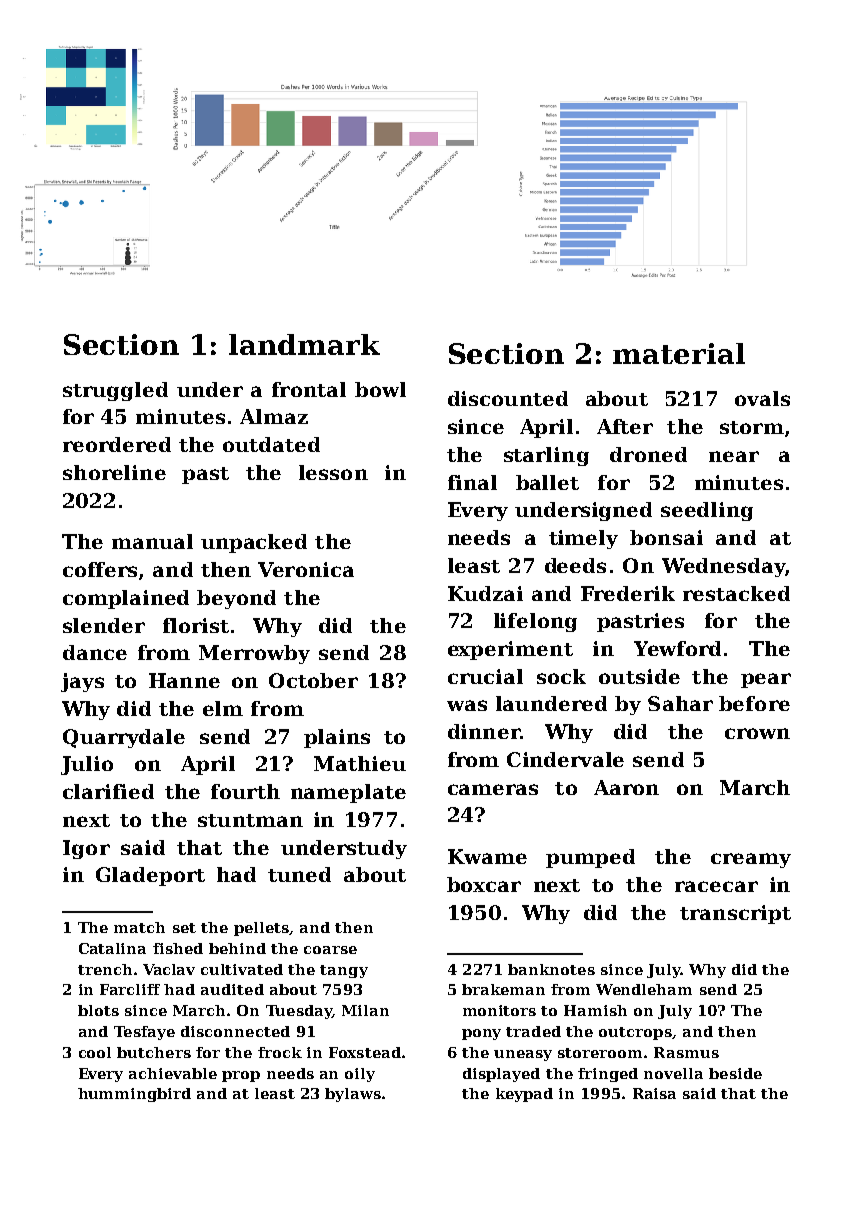  Describe the element at coordinates (595, 1010) in the image. I see `Hamish` at that location.
